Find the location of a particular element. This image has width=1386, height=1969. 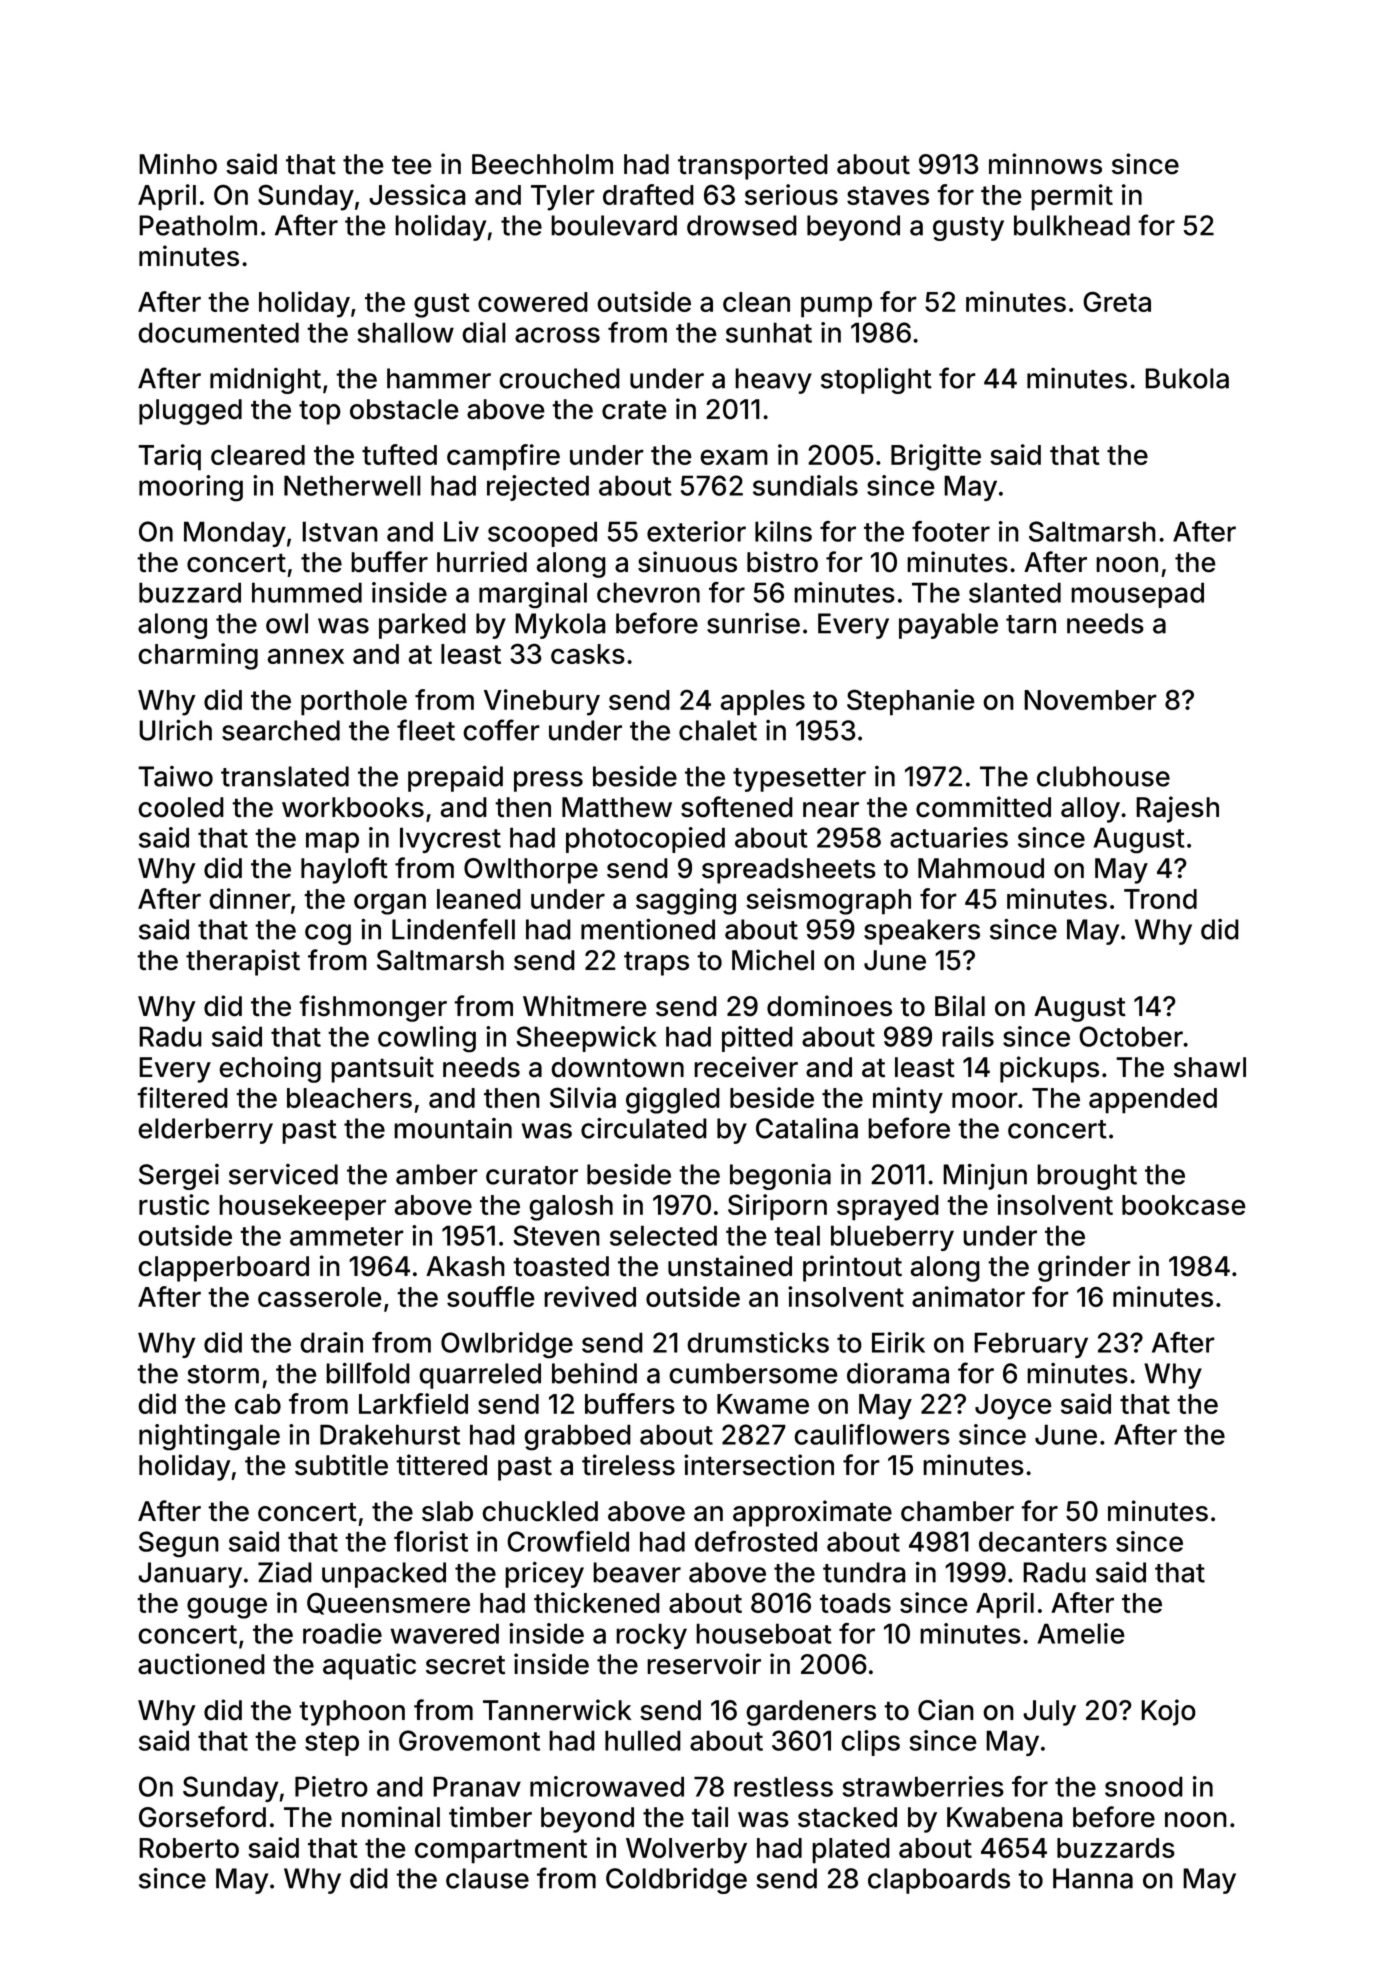

October is located at coordinates (1131, 1036).
